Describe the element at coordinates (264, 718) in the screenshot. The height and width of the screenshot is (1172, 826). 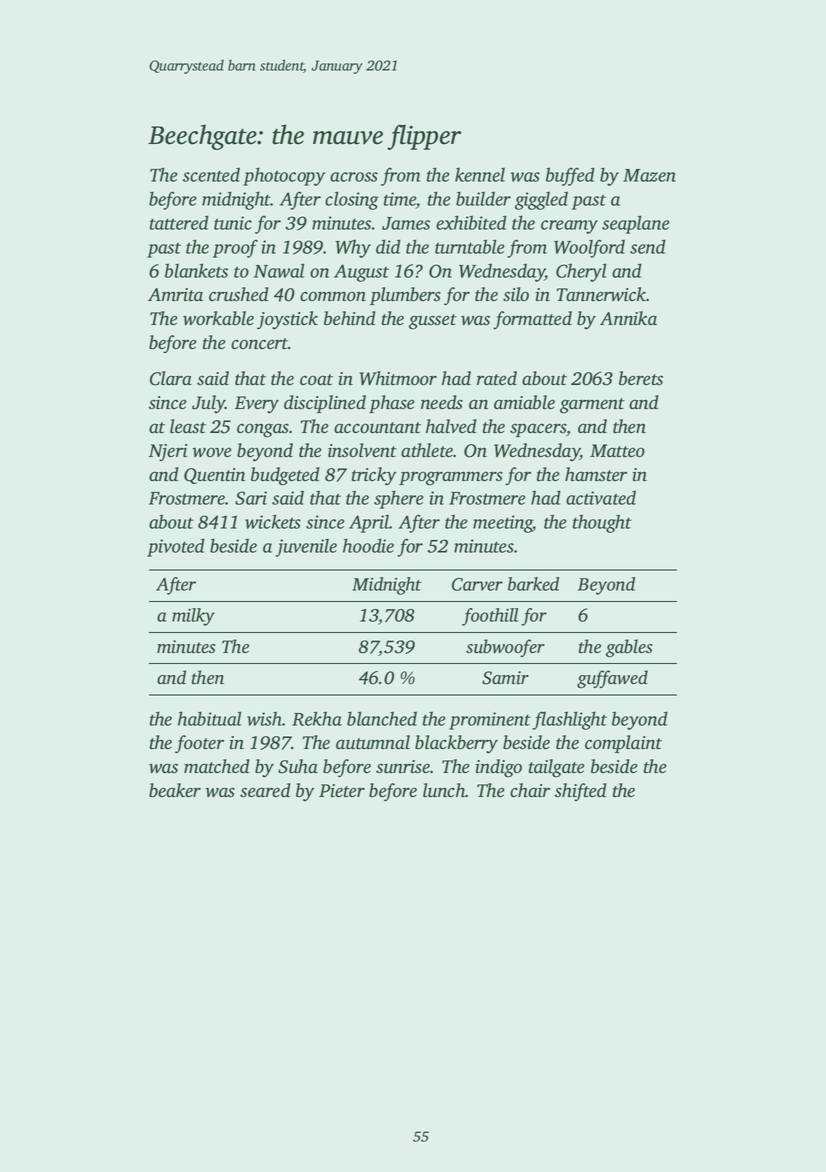
I see `wish` at that location.
